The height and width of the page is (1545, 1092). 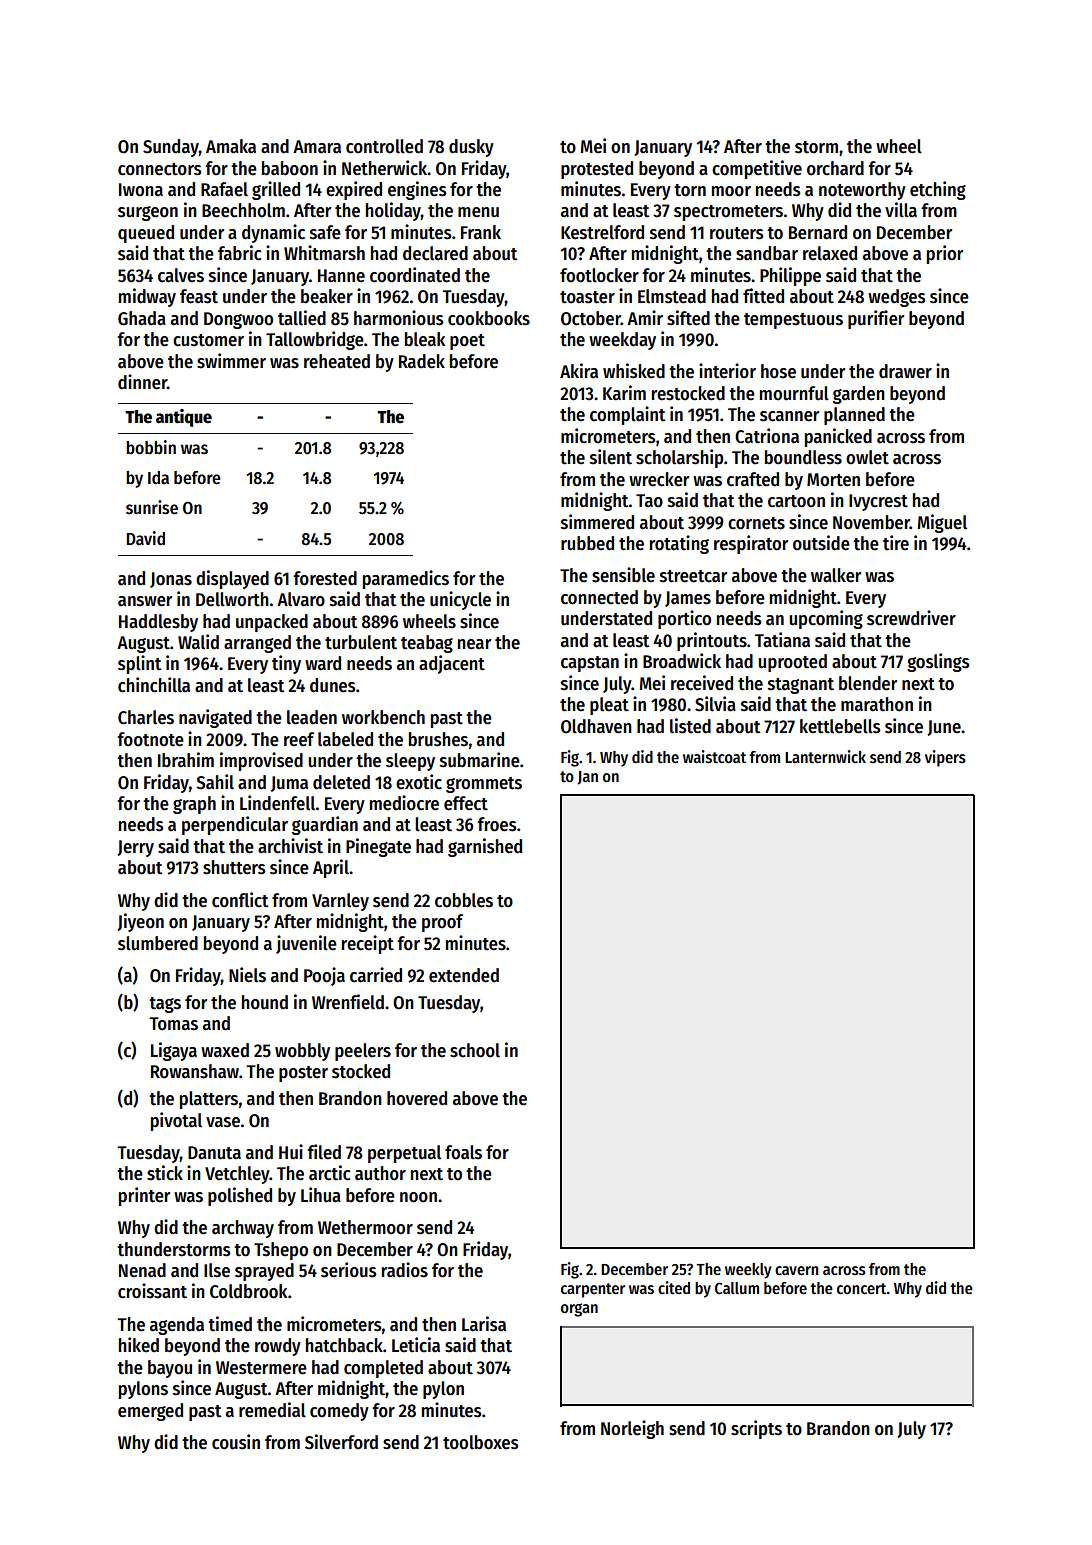 What do you see at coordinates (597, 170) in the page?
I see `protested` at bounding box center [597, 170].
